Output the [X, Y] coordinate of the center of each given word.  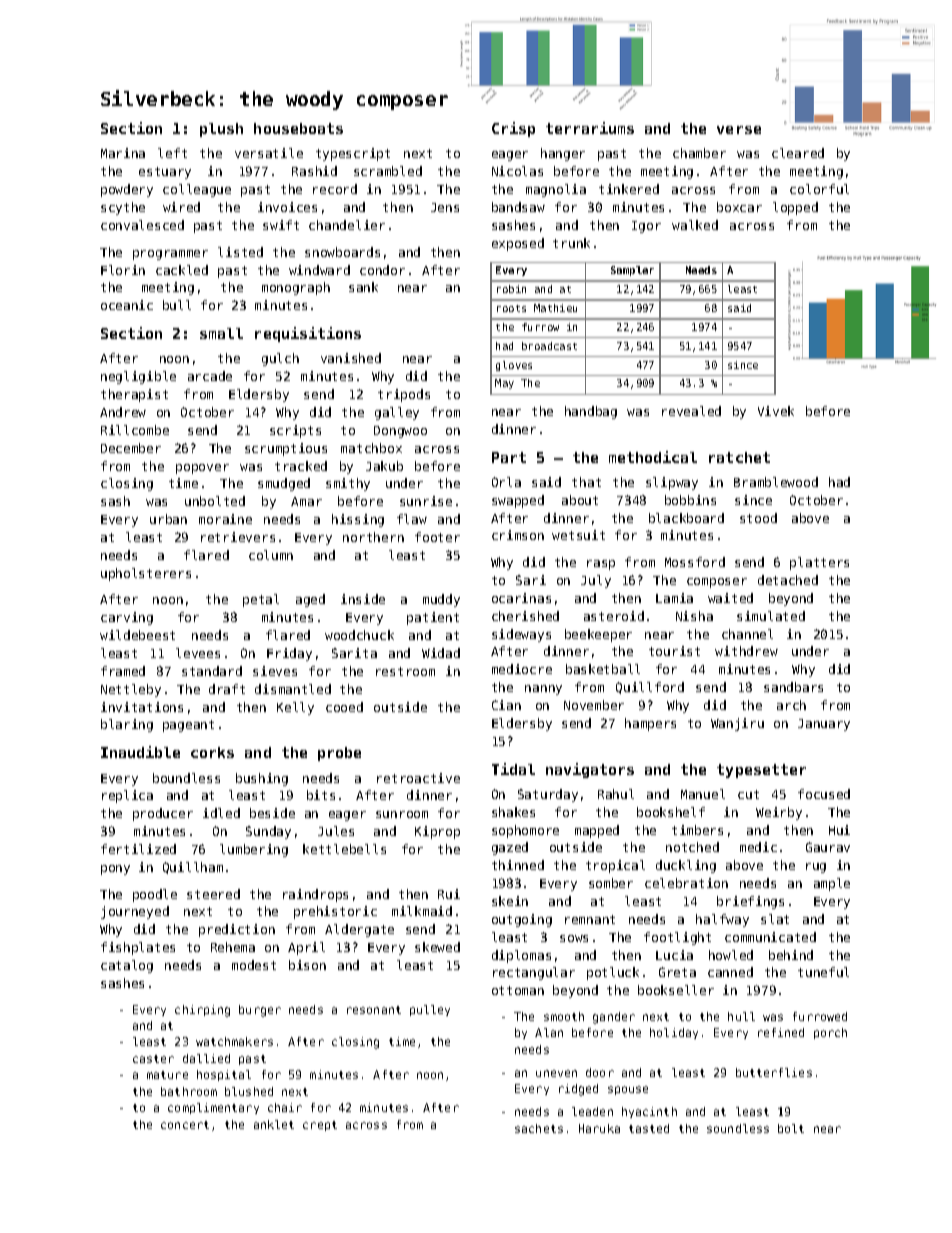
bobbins [690, 500]
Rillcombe [135, 430]
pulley [430, 1010]
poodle [155, 895]
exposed [518, 244]
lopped [795, 208]
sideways [521, 635]
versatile [269, 153]
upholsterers [146, 574]
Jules [336, 831]
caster [153, 1059]
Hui [839, 830]
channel [747, 634]
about [580, 500]
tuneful [823, 972]
